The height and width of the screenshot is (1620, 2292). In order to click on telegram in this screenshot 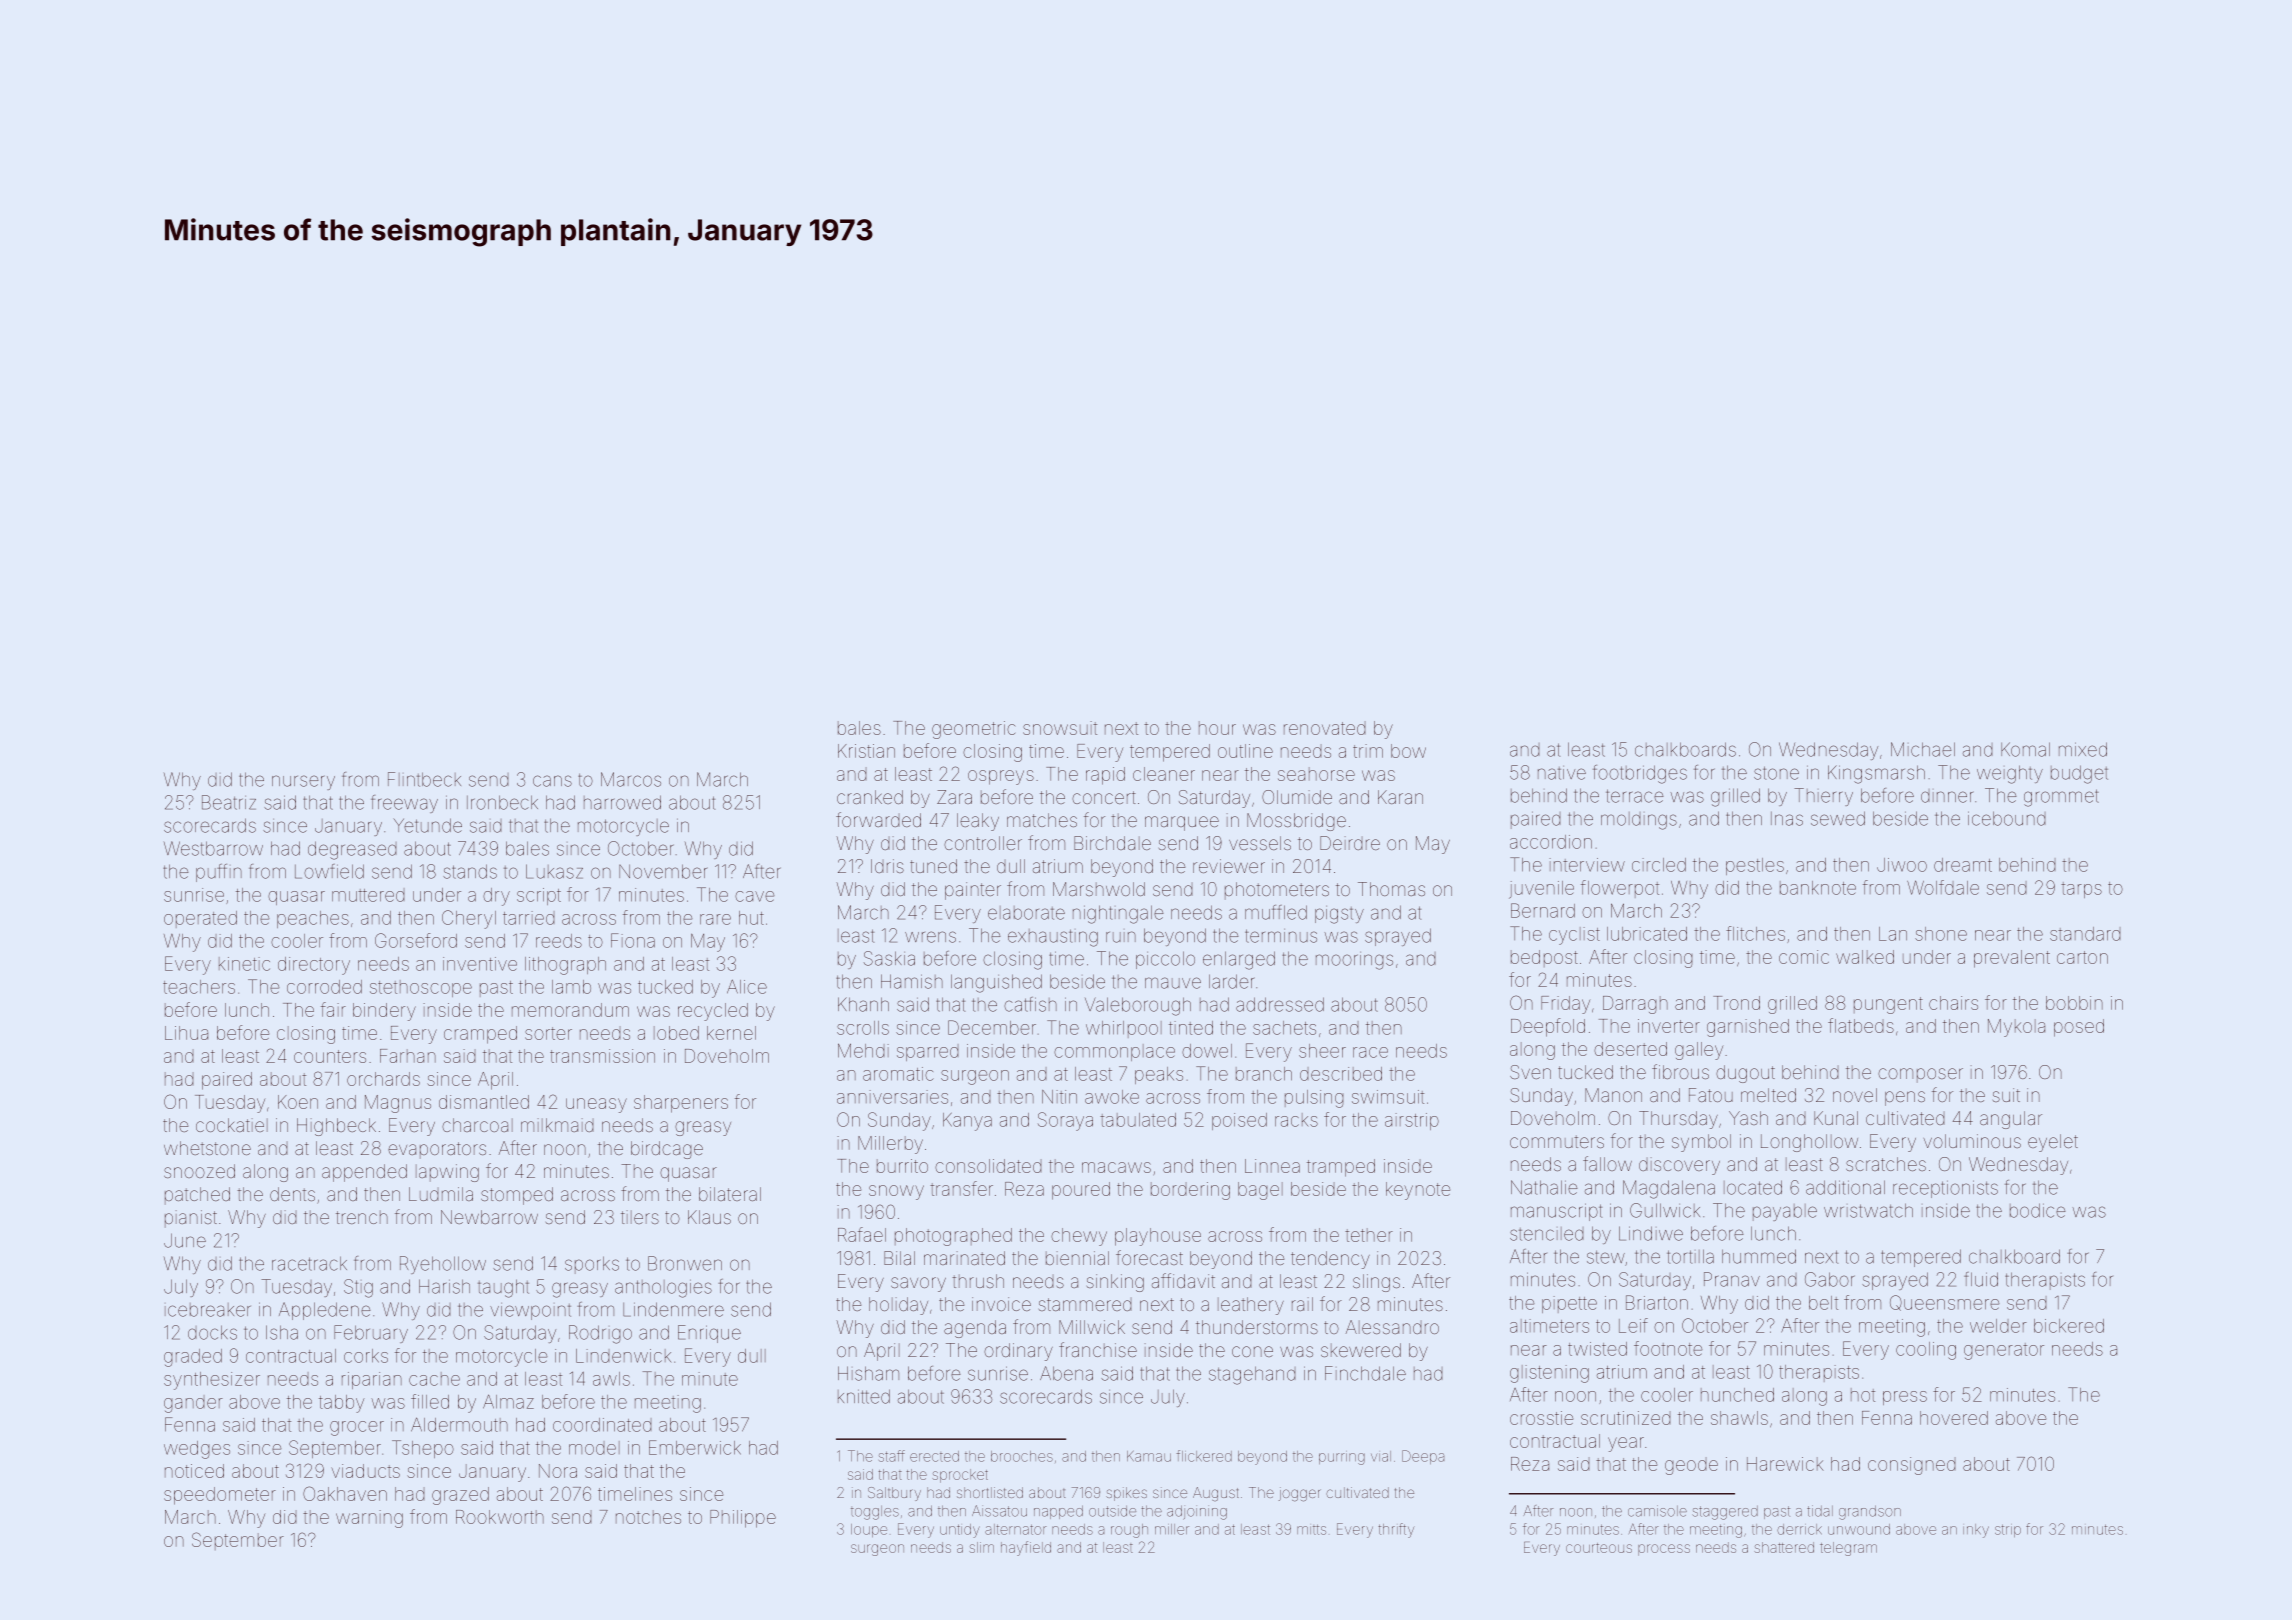, I will do `click(1848, 1549)`.
